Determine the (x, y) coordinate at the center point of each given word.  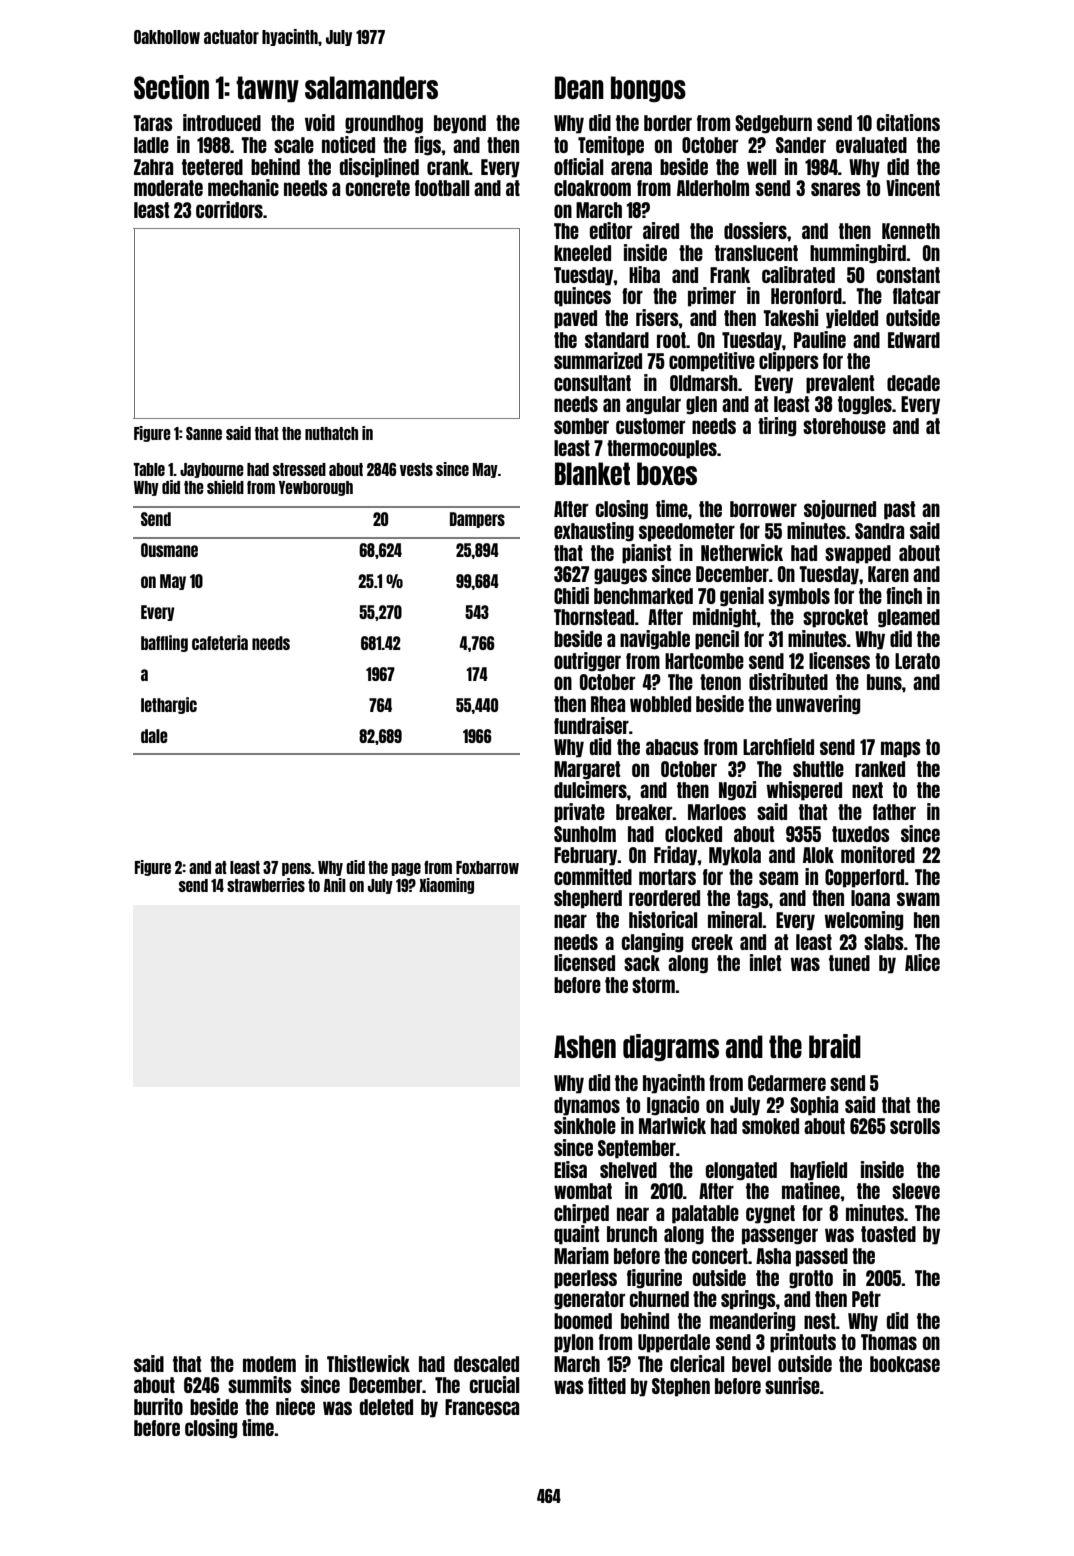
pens (296, 869)
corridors (229, 209)
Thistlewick (368, 1363)
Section (171, 87)
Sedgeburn (773, 124)
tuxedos (861, 834)
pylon (573, 1343)
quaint (576, 1235)
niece (295, 1406)
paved (575, 319)
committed (593, 876)
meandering (752, 1322)
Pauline (820, 339)
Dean (579, 87)
